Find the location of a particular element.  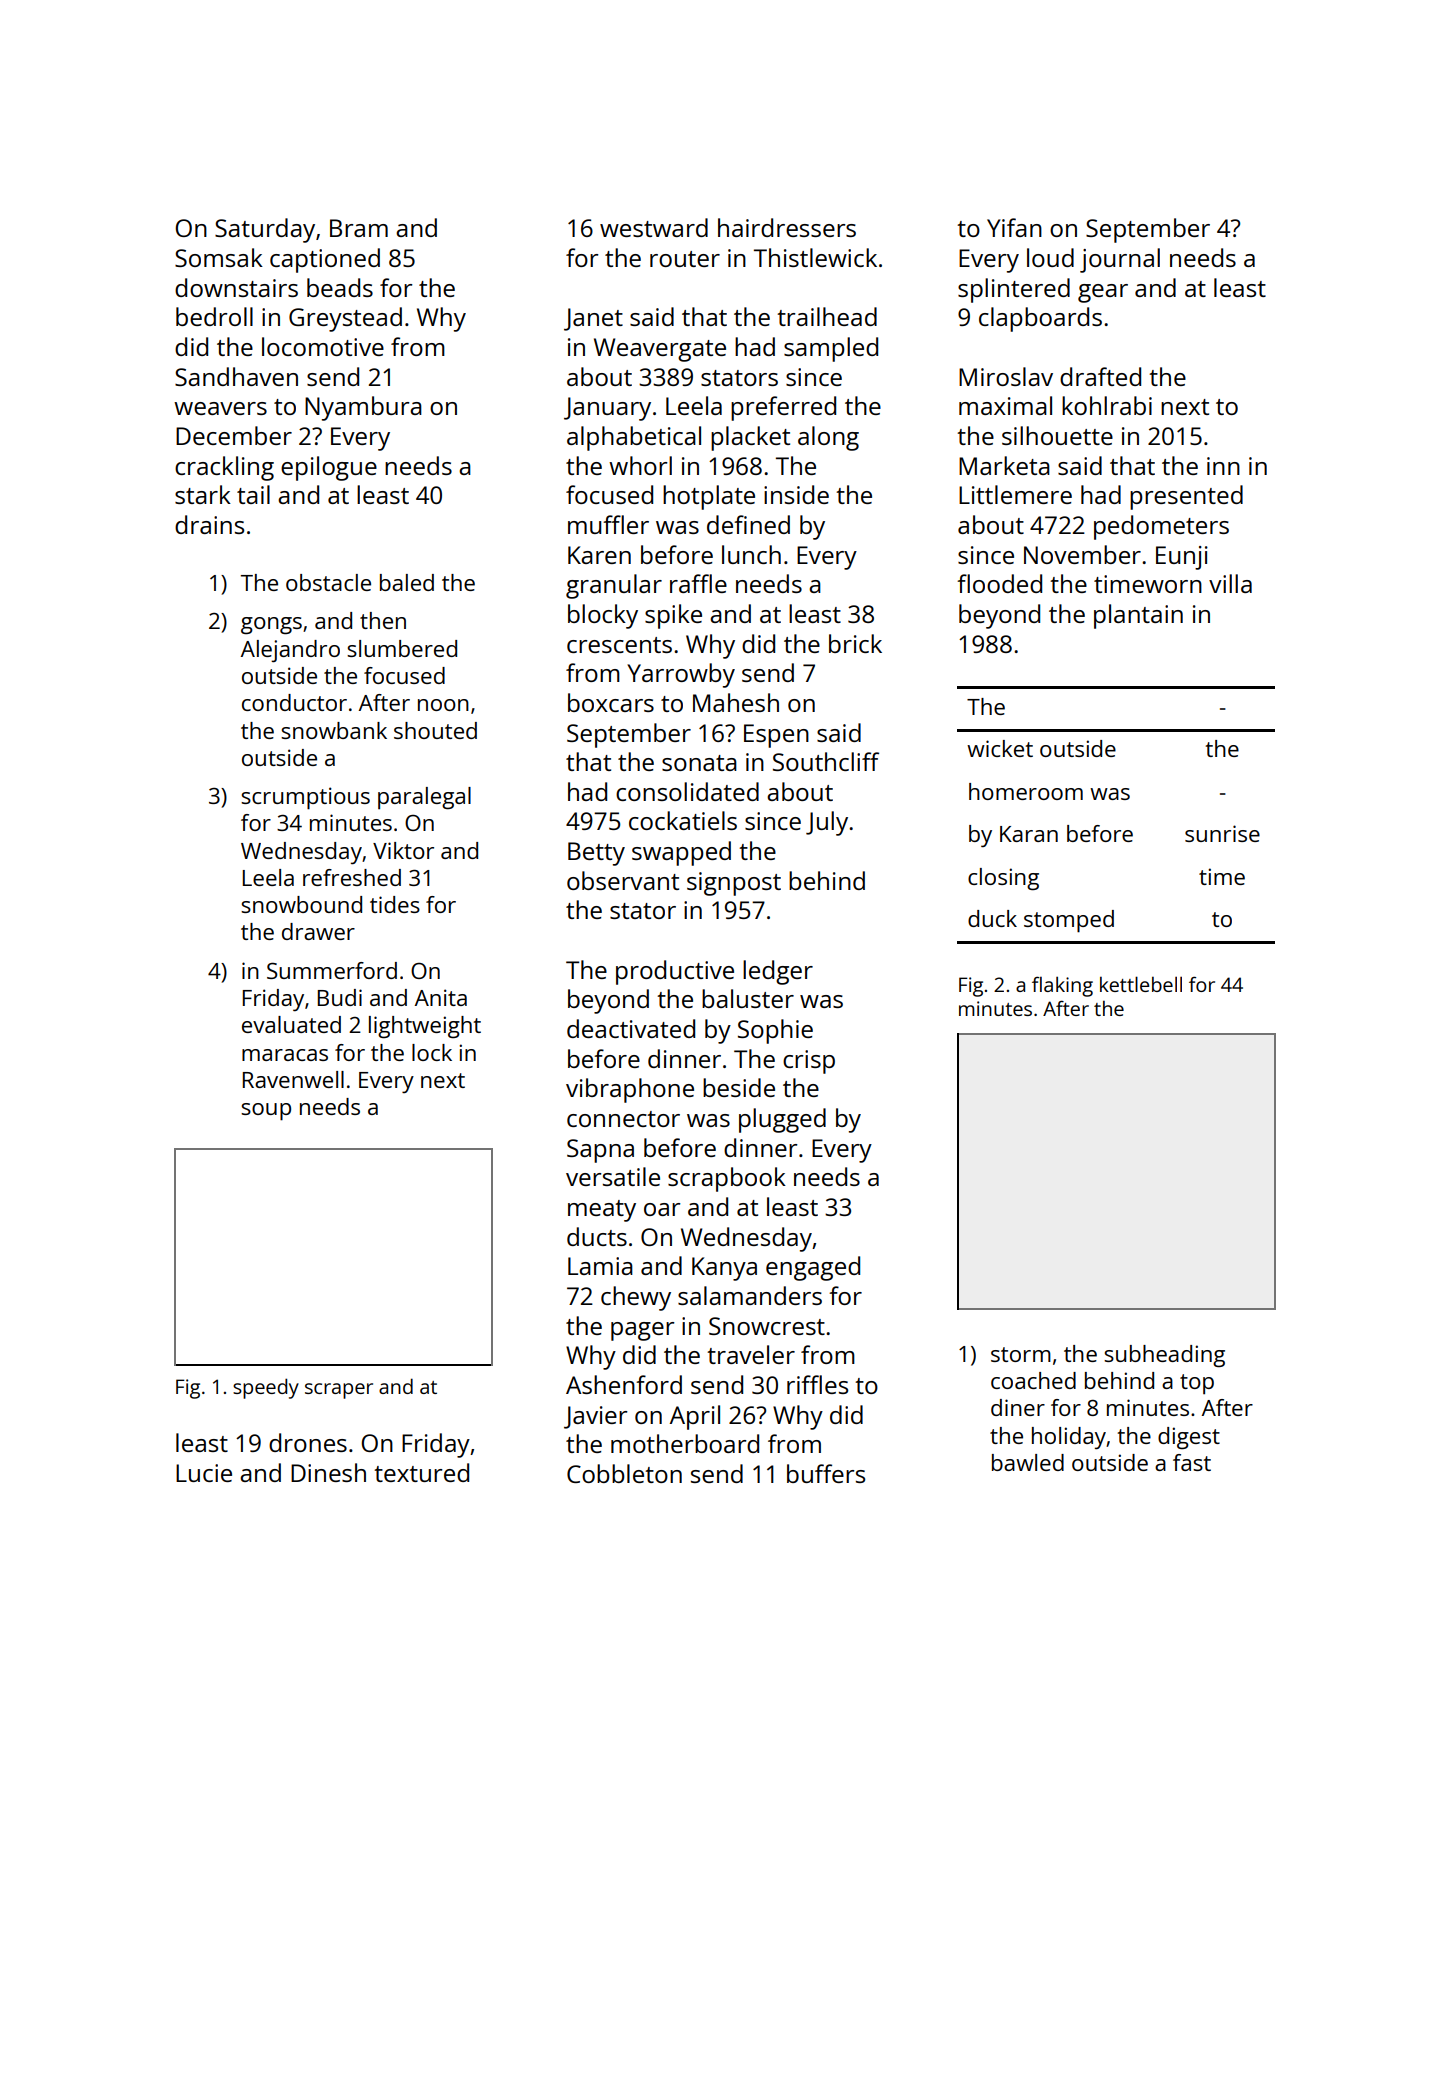

Lucie is located at coordinates (204, 1473).
